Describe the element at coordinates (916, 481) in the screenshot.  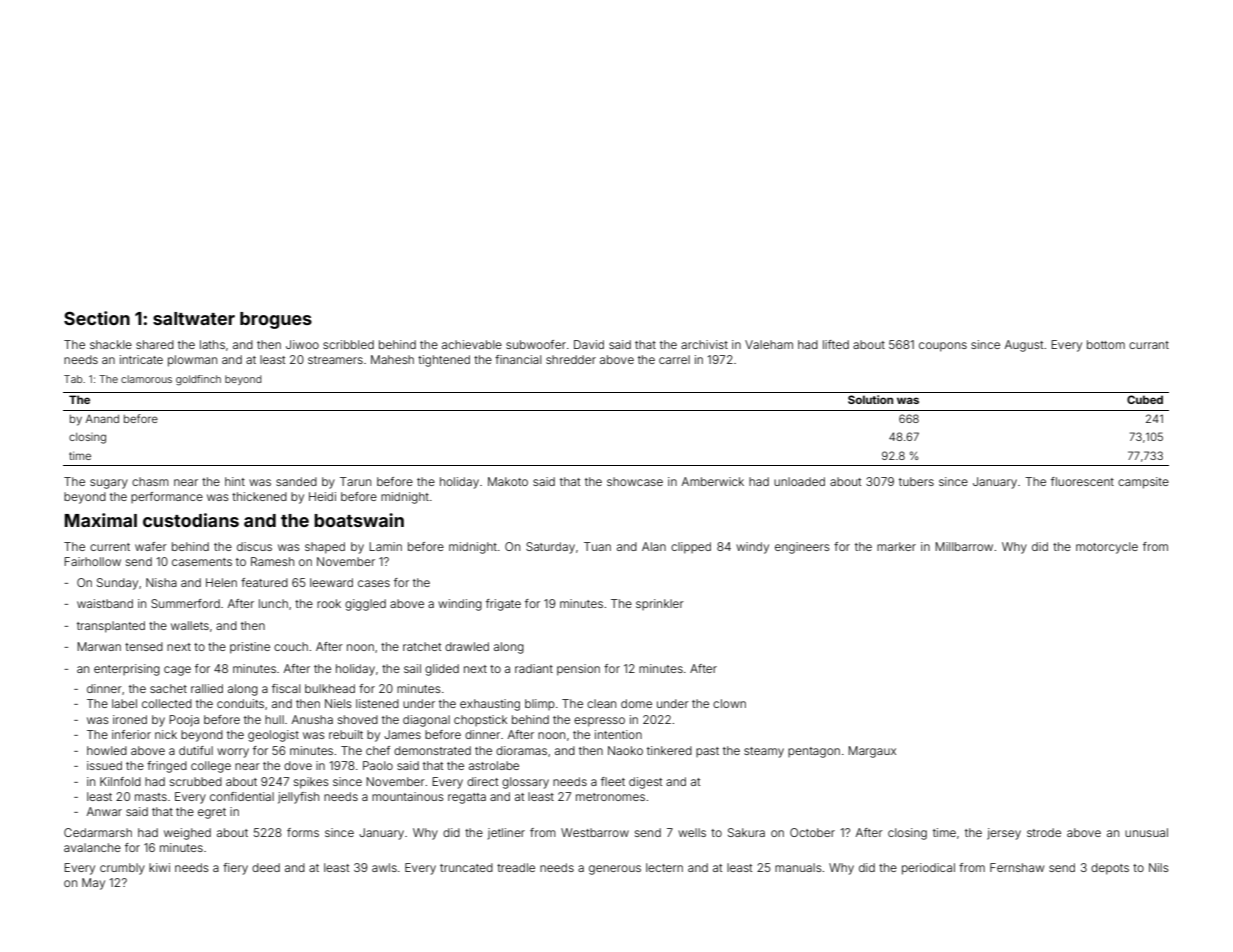
I see `tubers` at that location.
